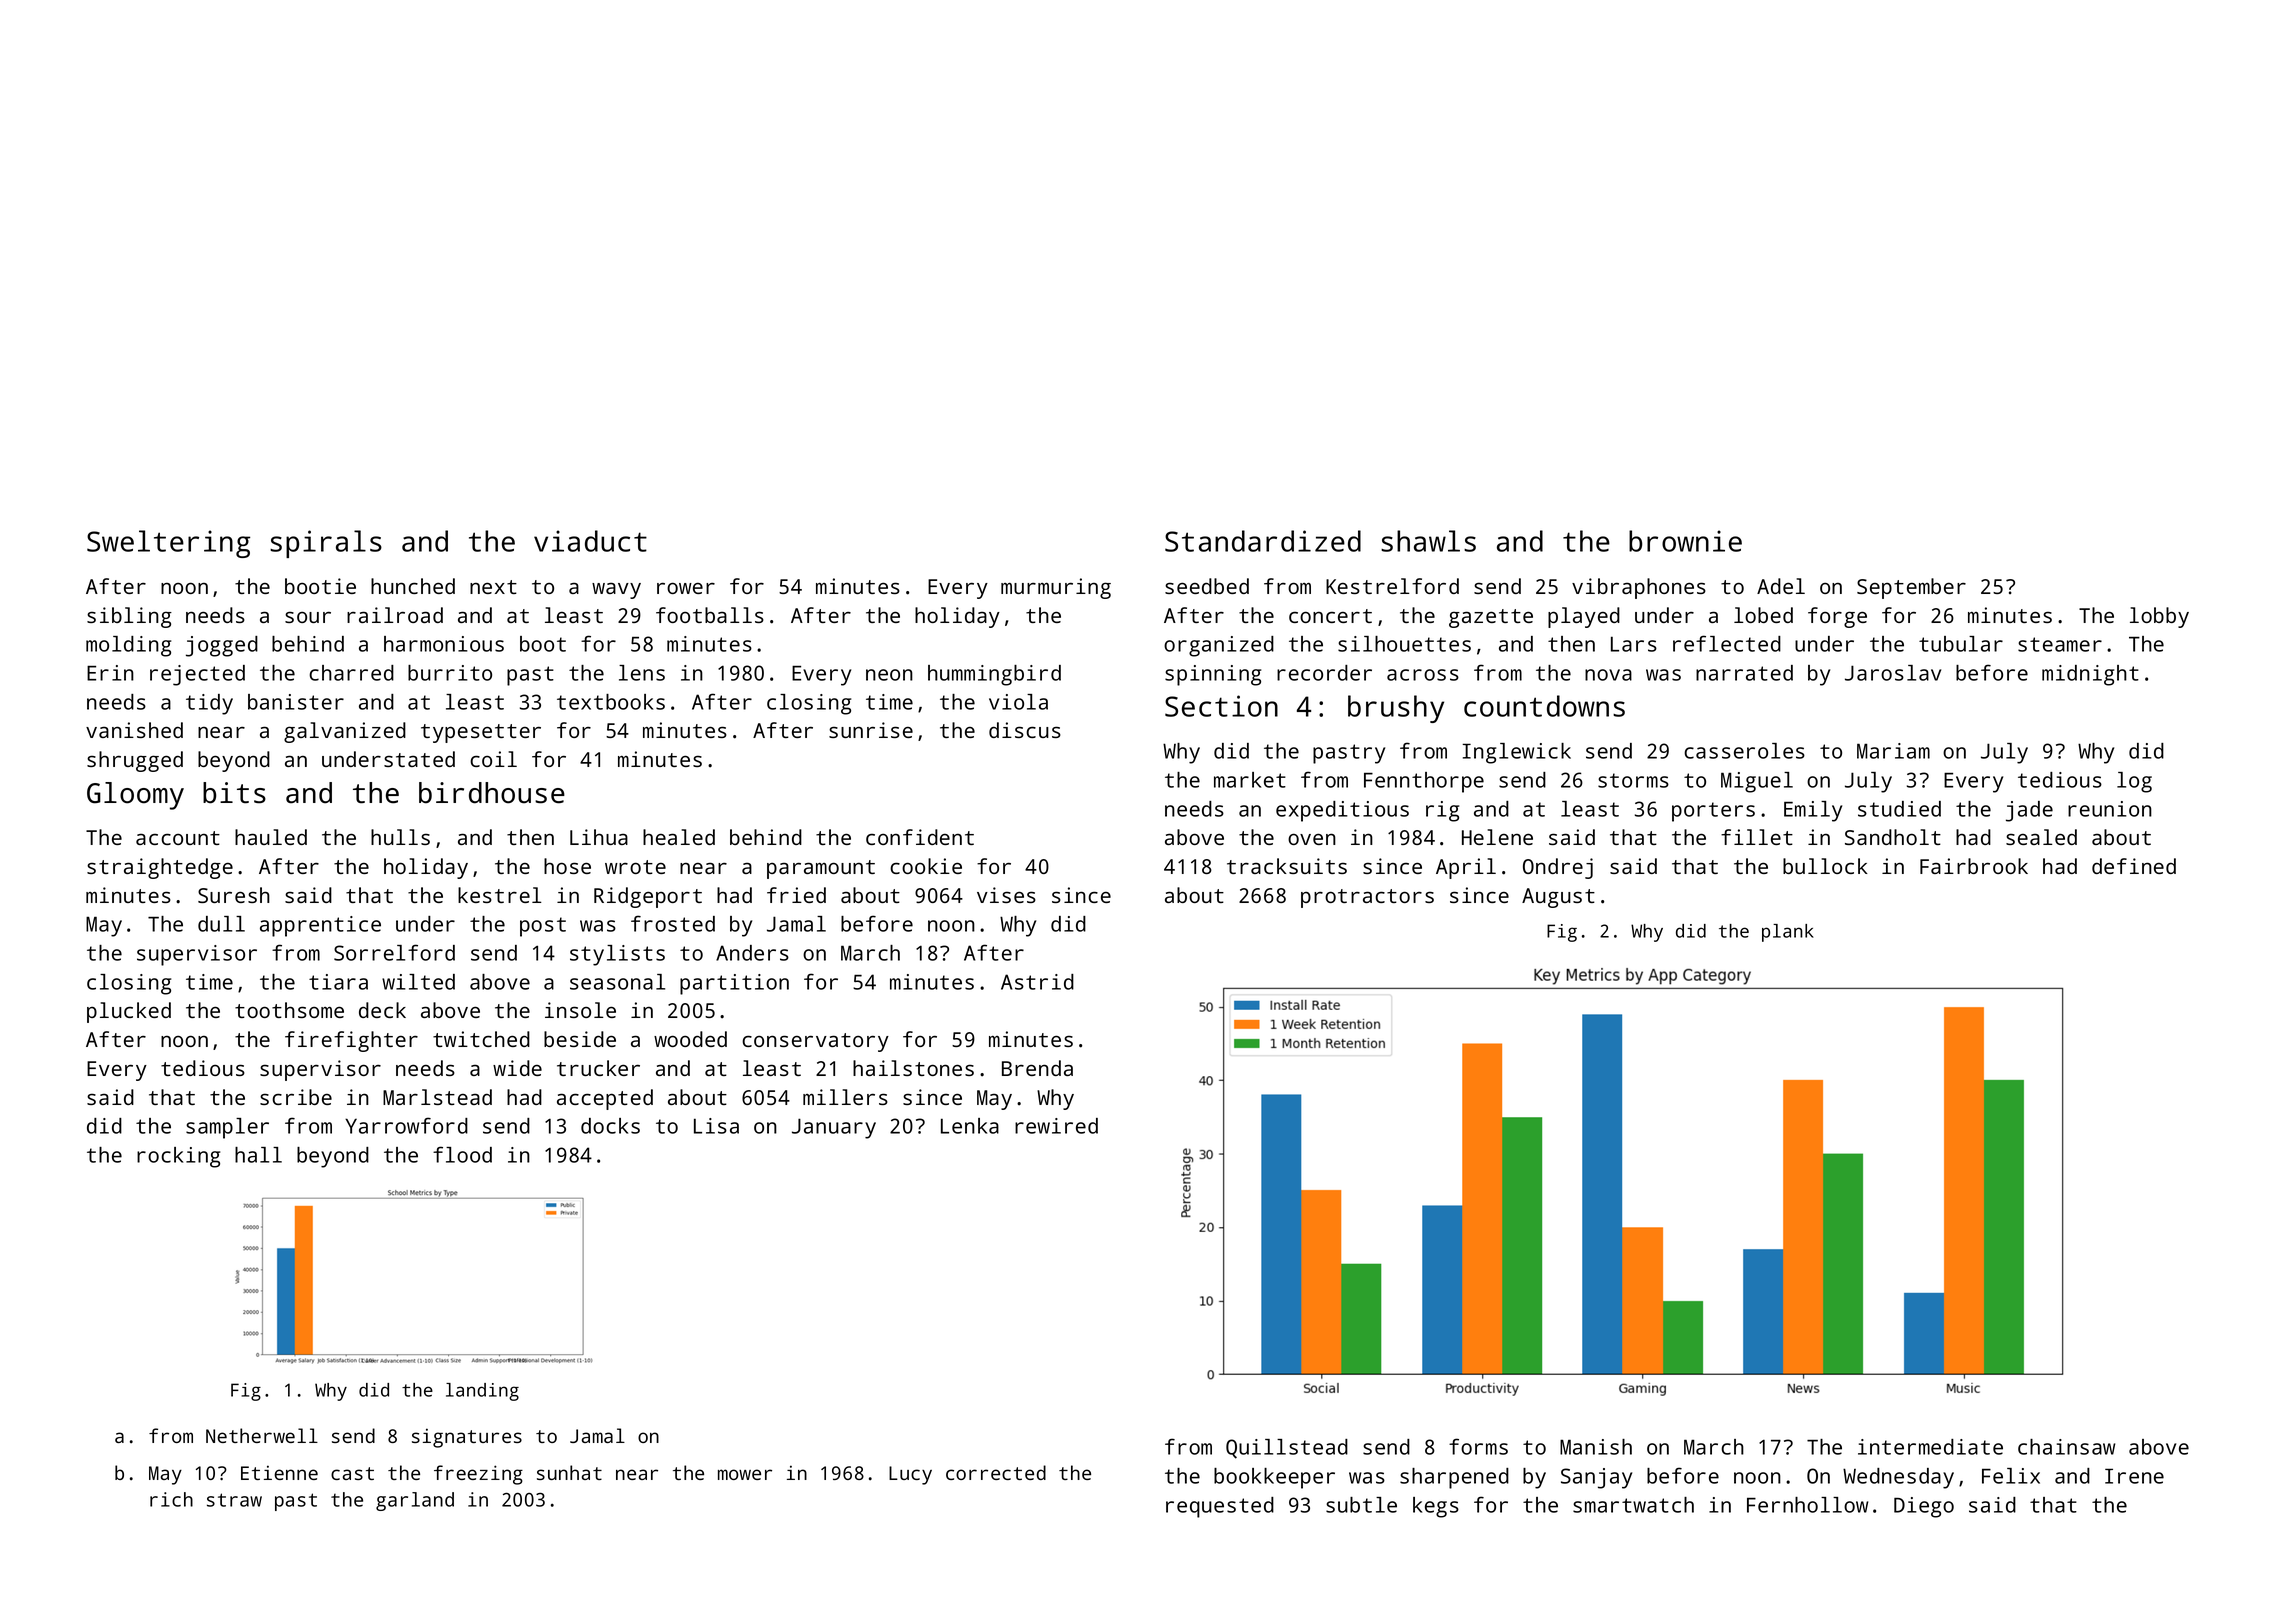  I want to click on molding, so click(128, 646).
